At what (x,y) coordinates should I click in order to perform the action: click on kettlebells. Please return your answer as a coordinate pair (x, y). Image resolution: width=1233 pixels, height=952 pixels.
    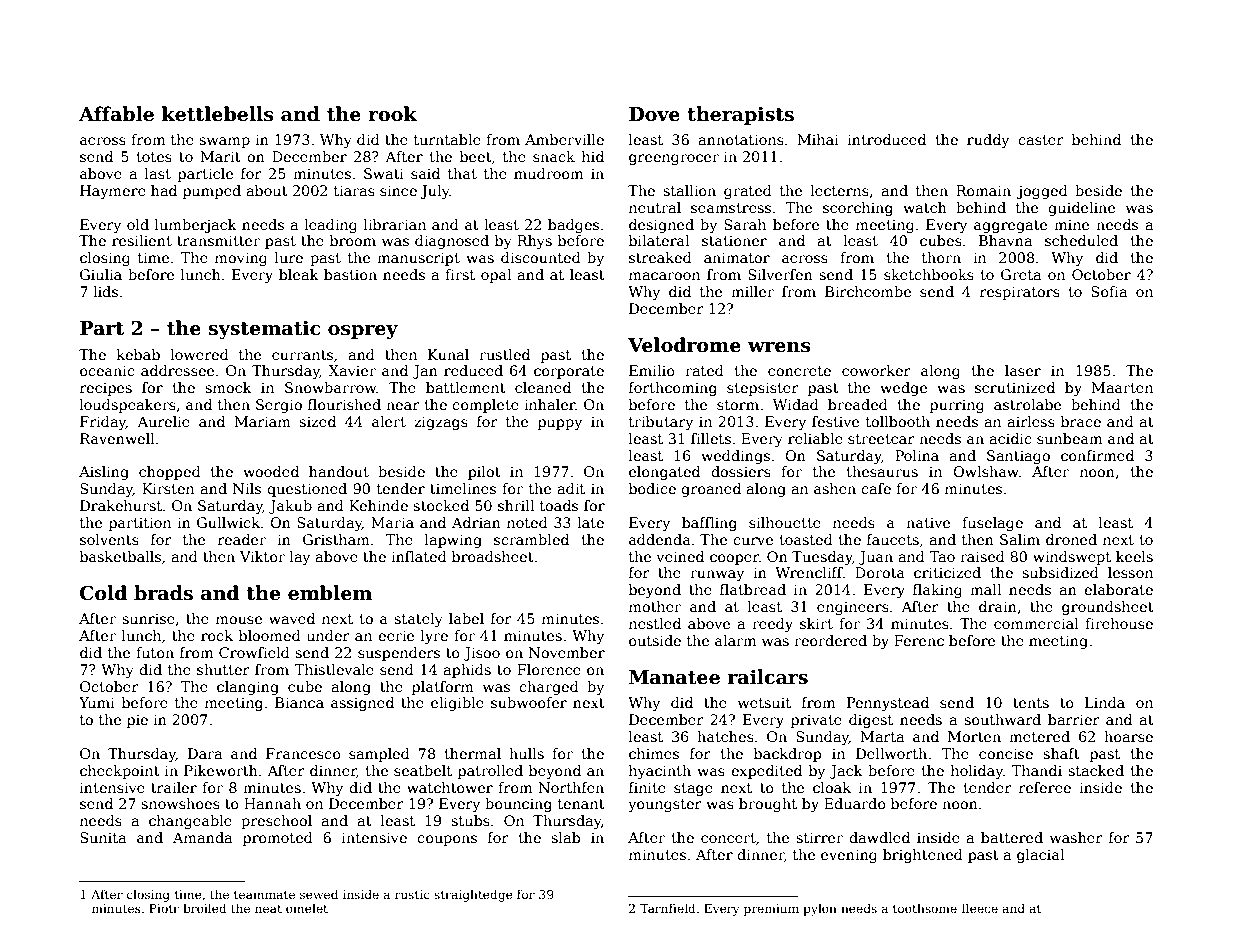
    Looking at the image, I should click on (218, 114).
